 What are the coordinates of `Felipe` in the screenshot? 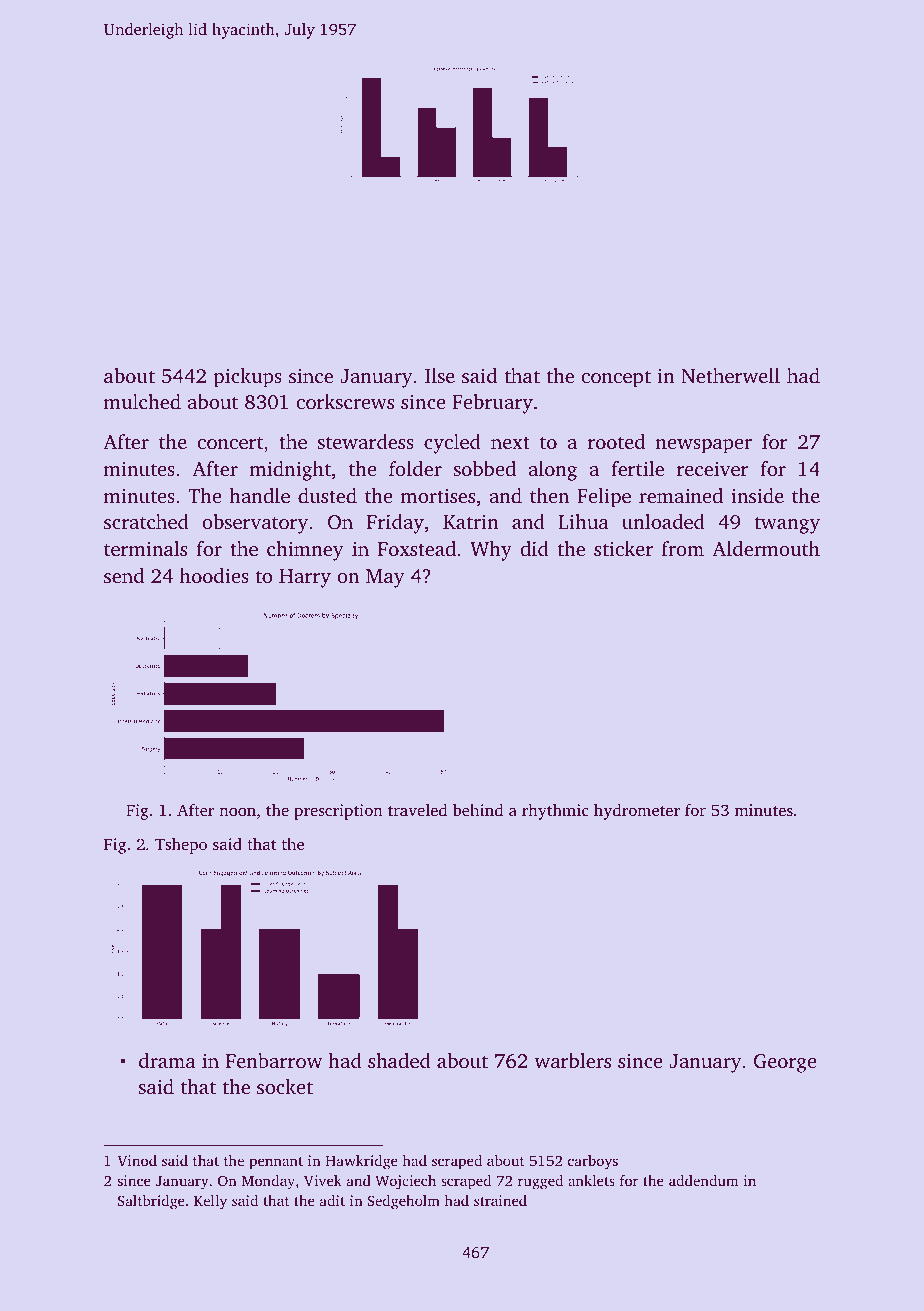 It's located at (604, 498).
